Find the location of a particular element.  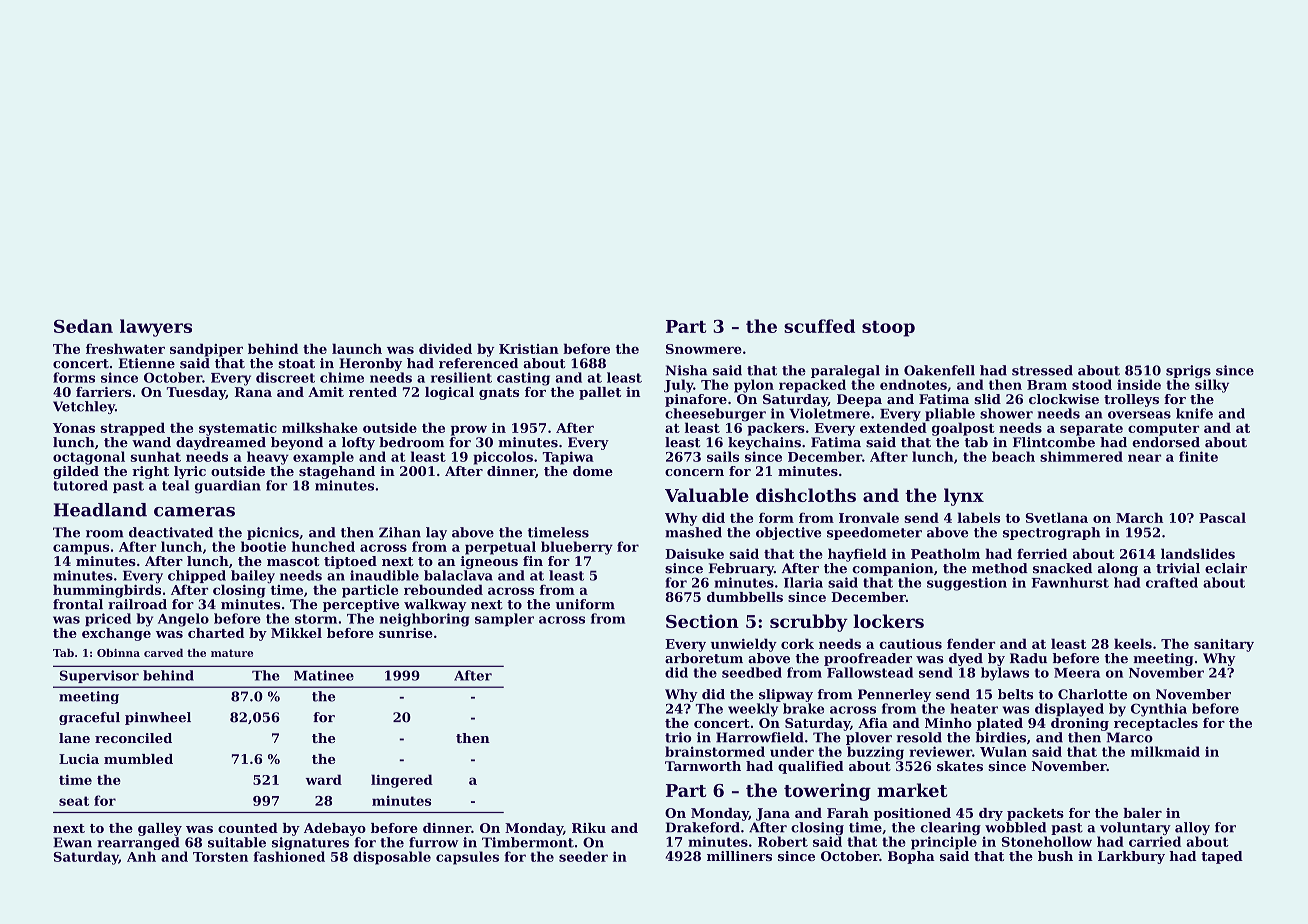

Anh is located at coordinates (141, 856).
